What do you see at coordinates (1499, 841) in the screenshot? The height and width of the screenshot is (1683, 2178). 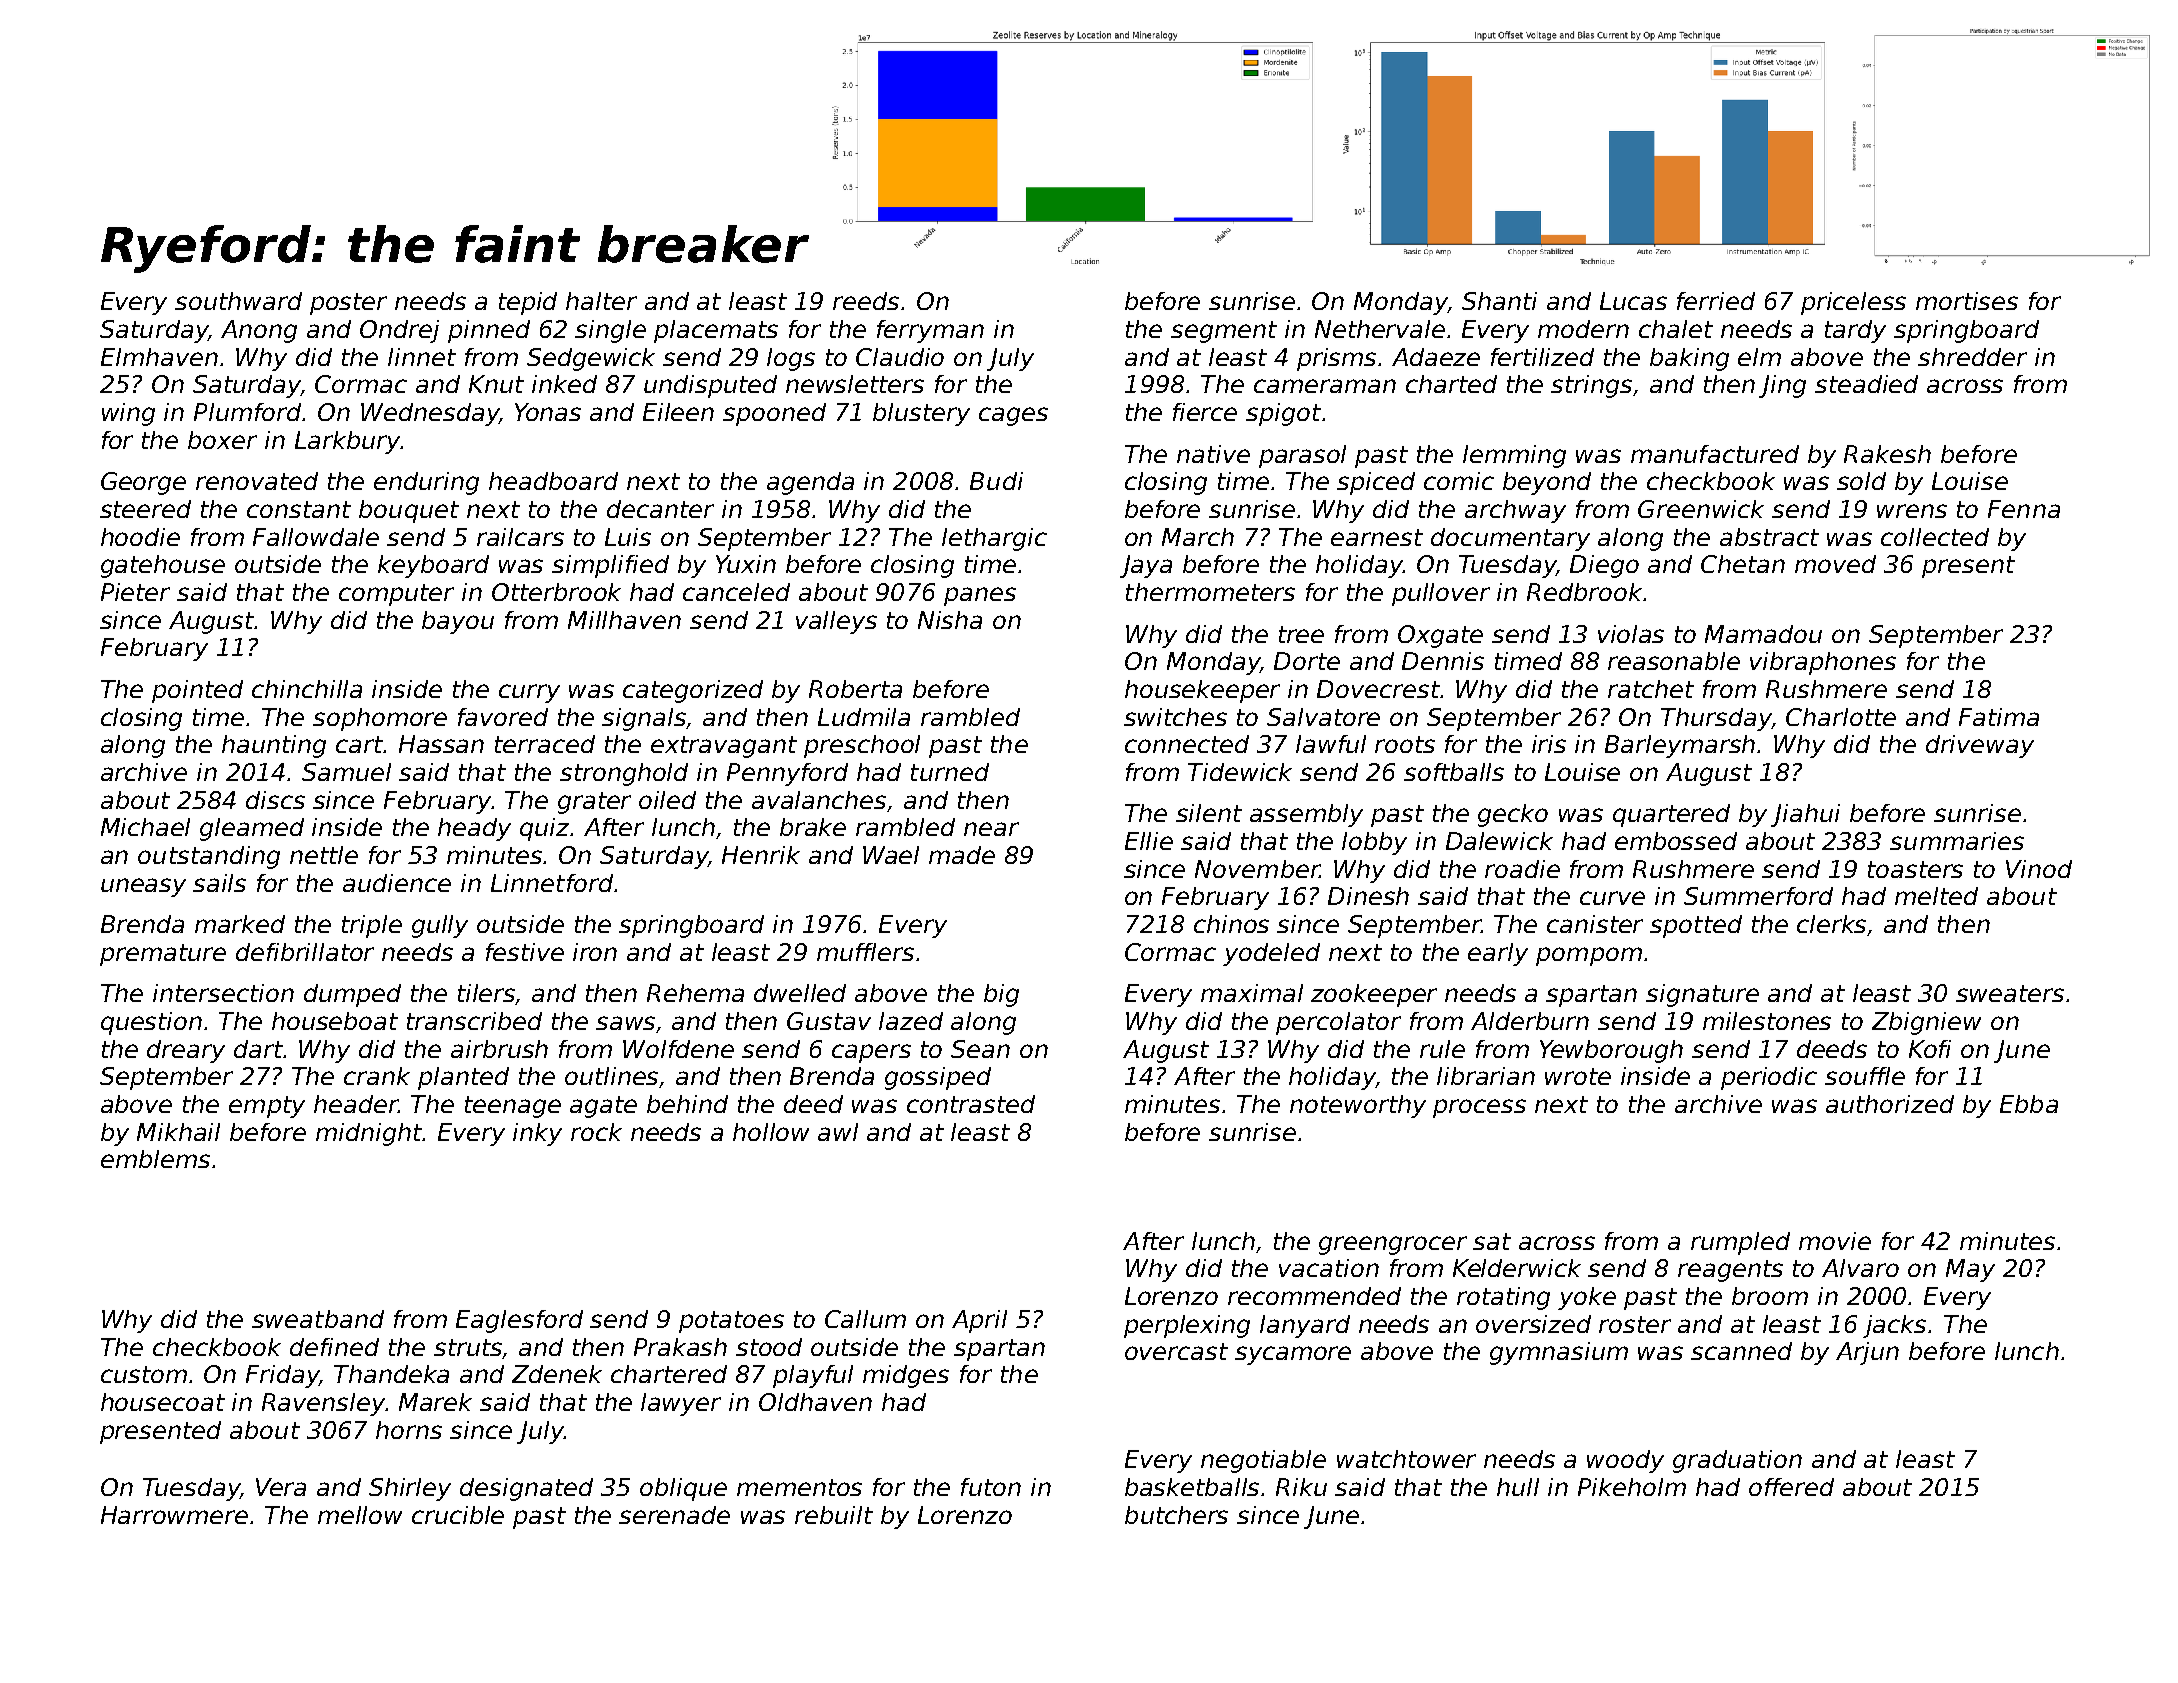 I see `Dalewick` at bounding box center [1499, 841].
